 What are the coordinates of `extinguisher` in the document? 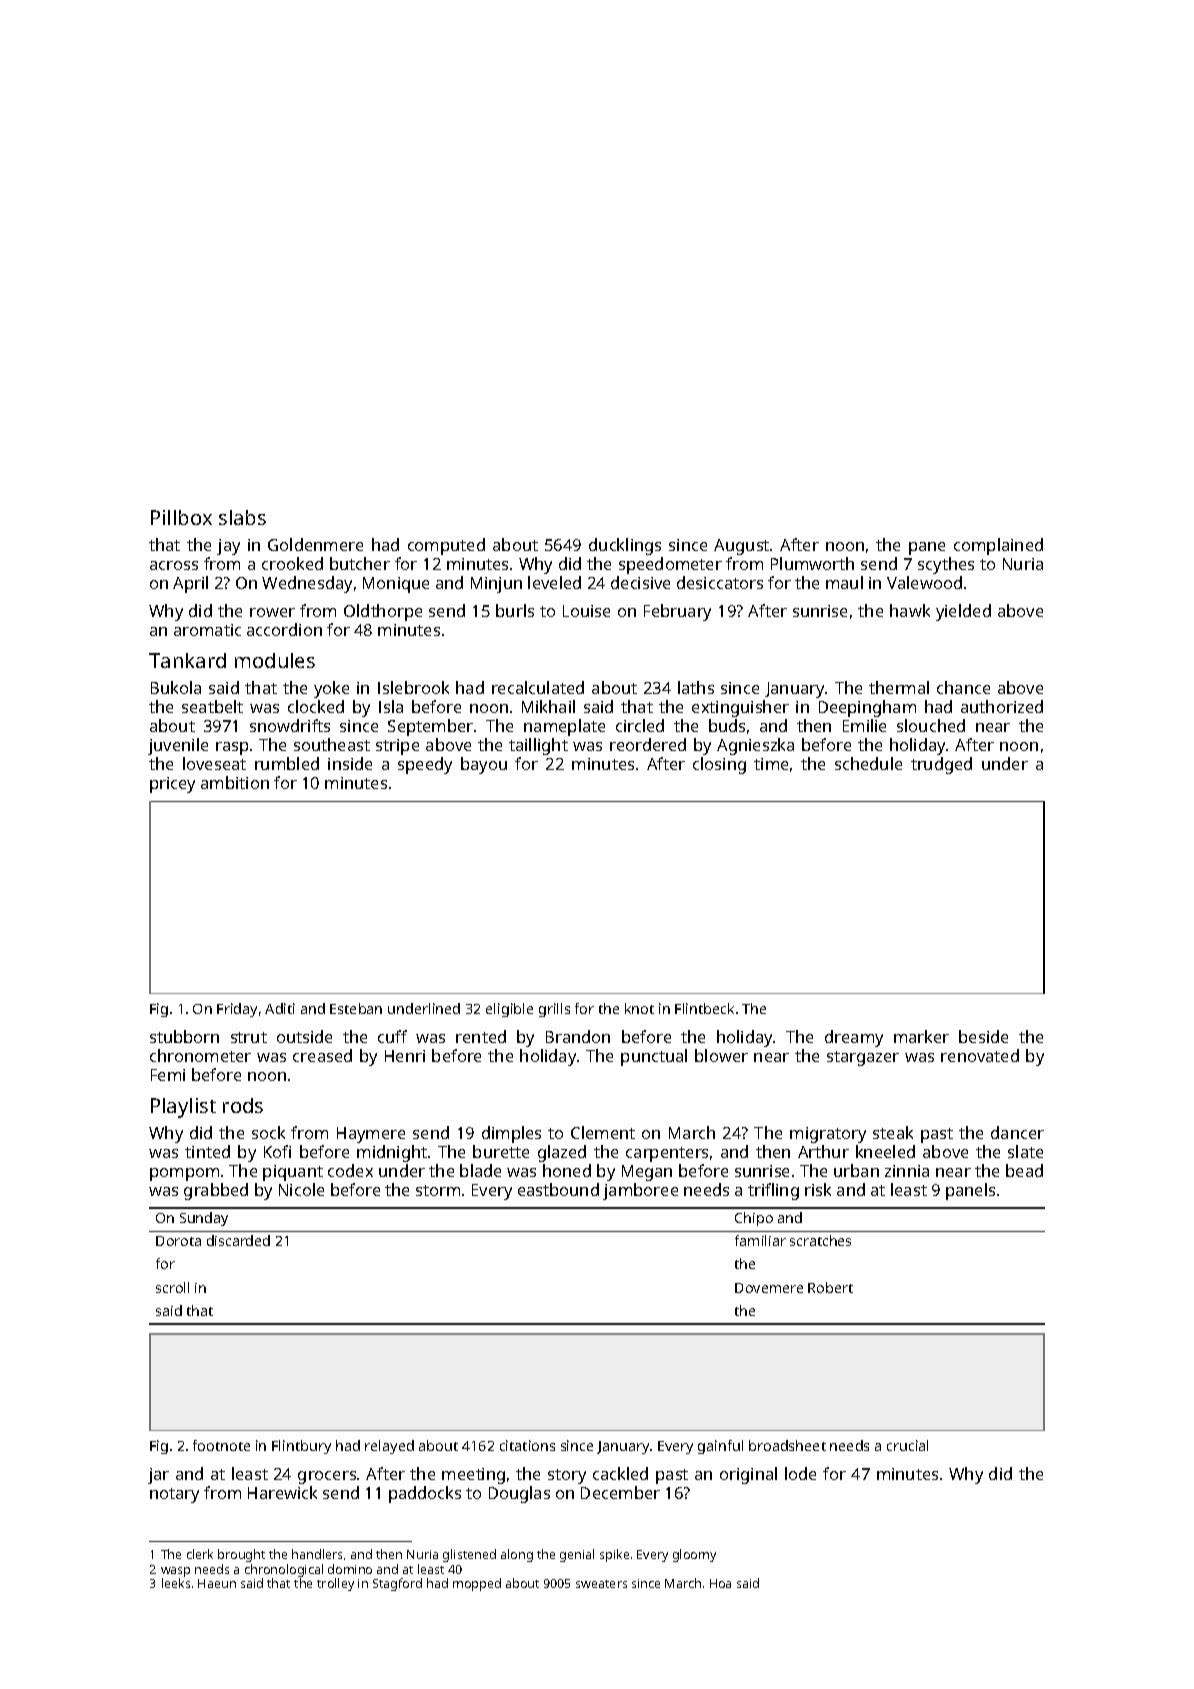 It's located at (740, 708).
